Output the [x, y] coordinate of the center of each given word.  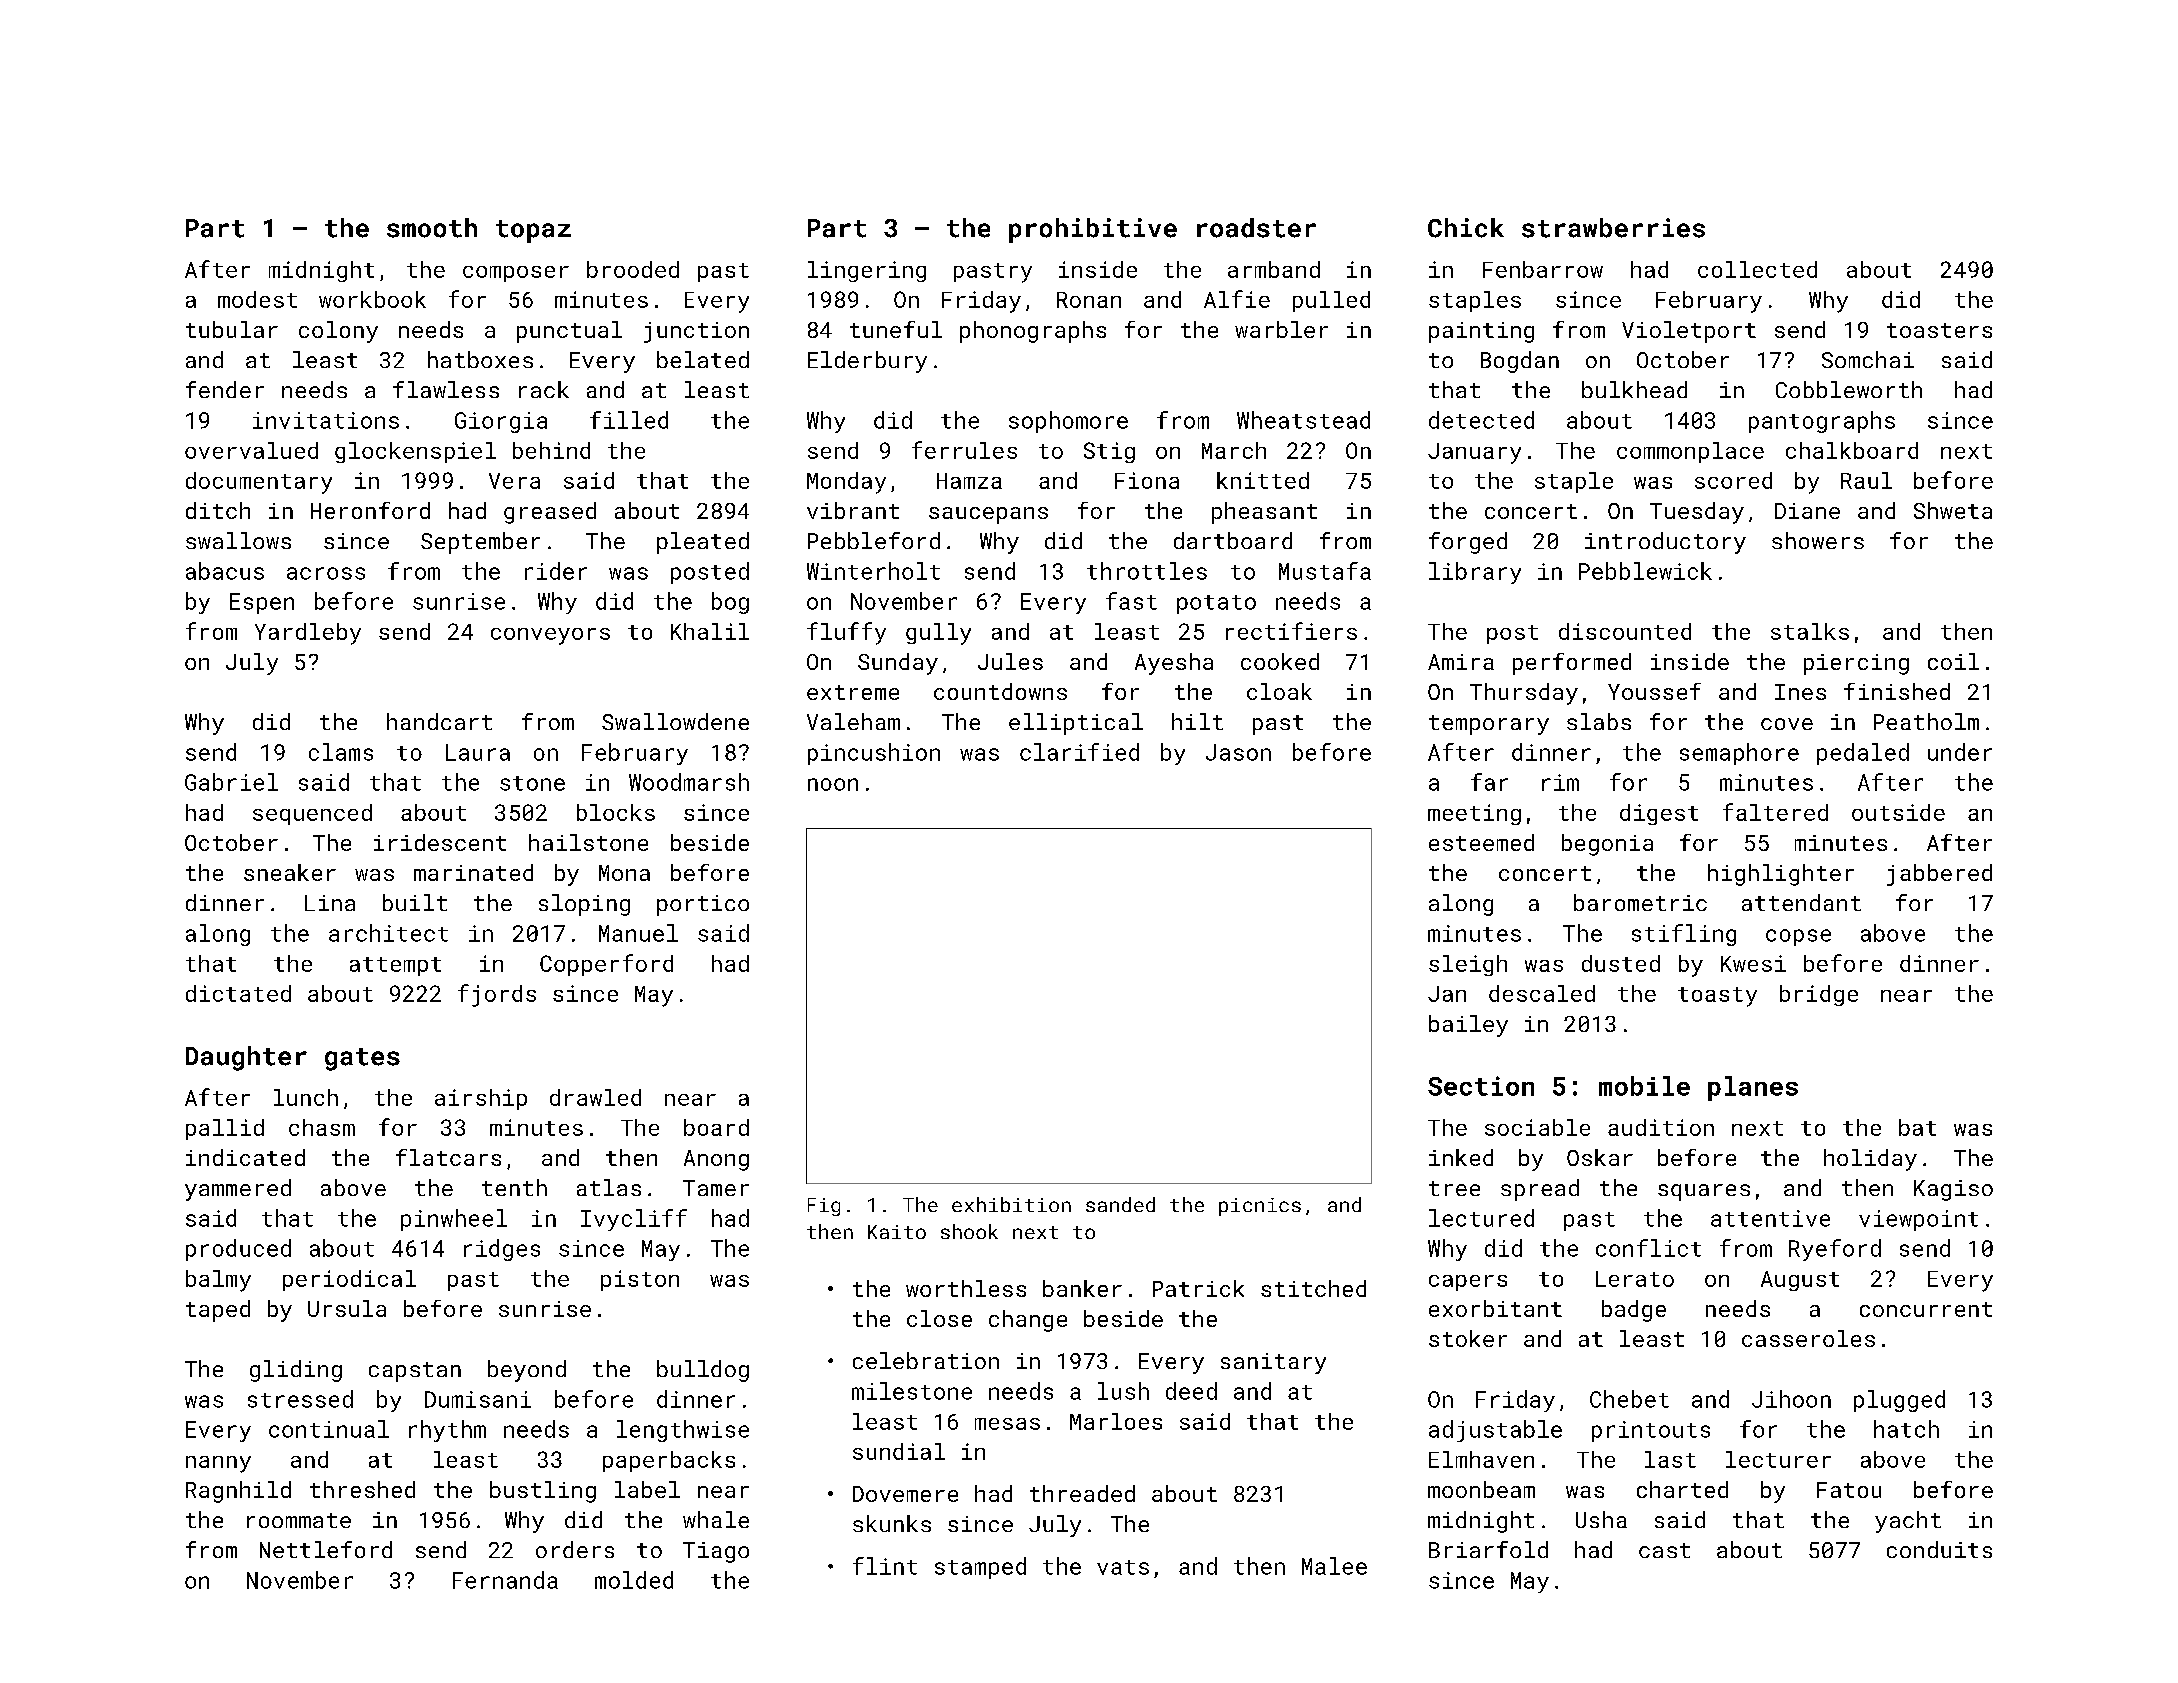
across [326, 573]
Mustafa [1325, 571]
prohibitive [1093, 230]
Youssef [1654, 691]
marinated [473, 872]
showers [1818, 540]
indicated [245, 1157]
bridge [1819, 995]
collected [1757, 269]
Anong [716, 1160]
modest [257, 299]
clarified [1079, 752]
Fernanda [505, 1580]
